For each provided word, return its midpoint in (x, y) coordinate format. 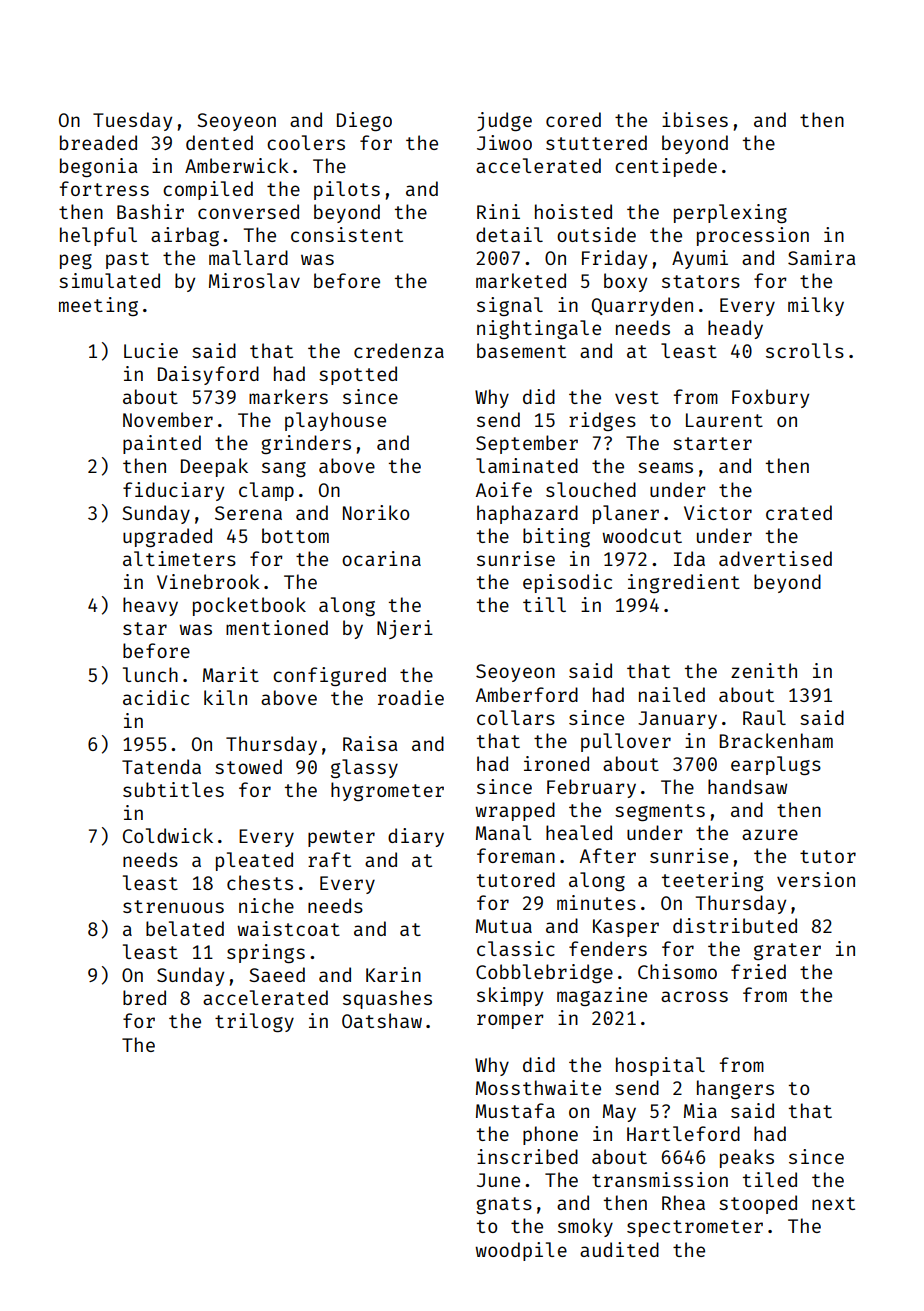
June (498, 1180)
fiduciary (173, 491)
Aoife (504, 489)
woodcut (642, 535)
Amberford (527, 694)
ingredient (684, 583)
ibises (695, 119)
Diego (364, 121)
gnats (504, 1205)
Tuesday (132, 121)
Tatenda (161, 766)
